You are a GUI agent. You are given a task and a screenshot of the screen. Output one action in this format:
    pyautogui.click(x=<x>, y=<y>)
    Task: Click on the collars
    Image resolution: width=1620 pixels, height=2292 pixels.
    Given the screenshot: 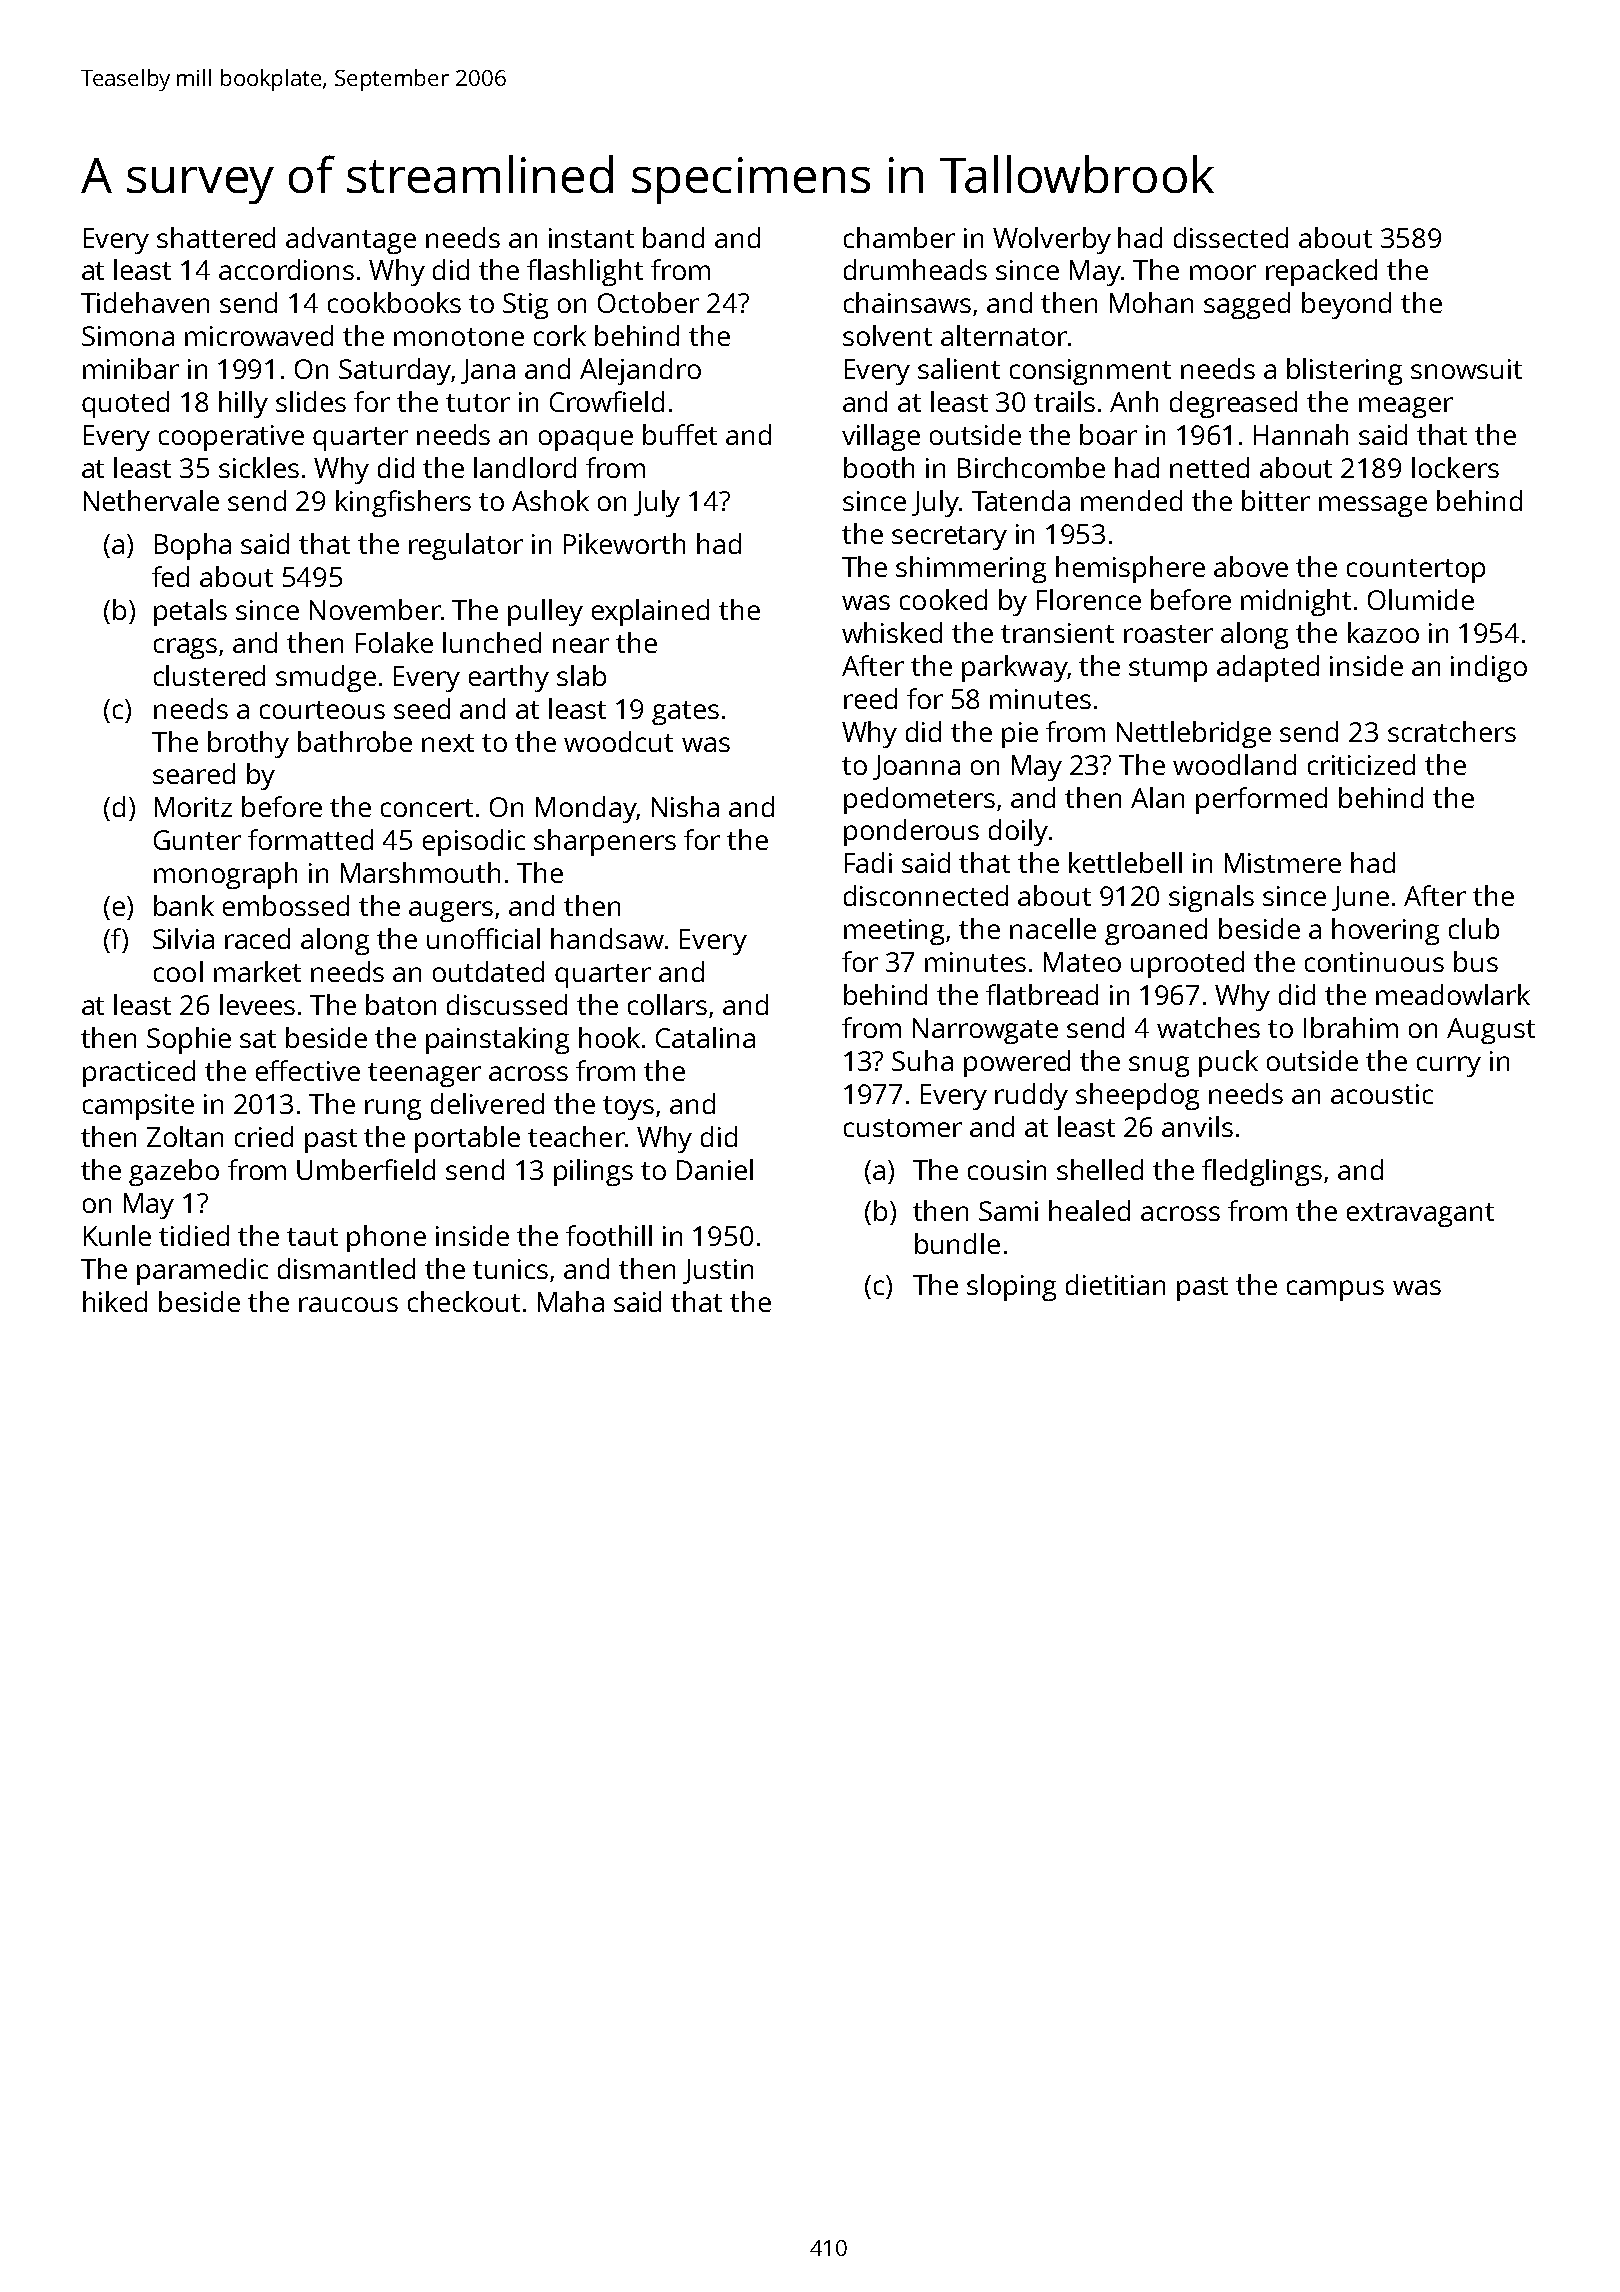 What is the action you would take?
    pyautogui.click(x=667, y=1004)
